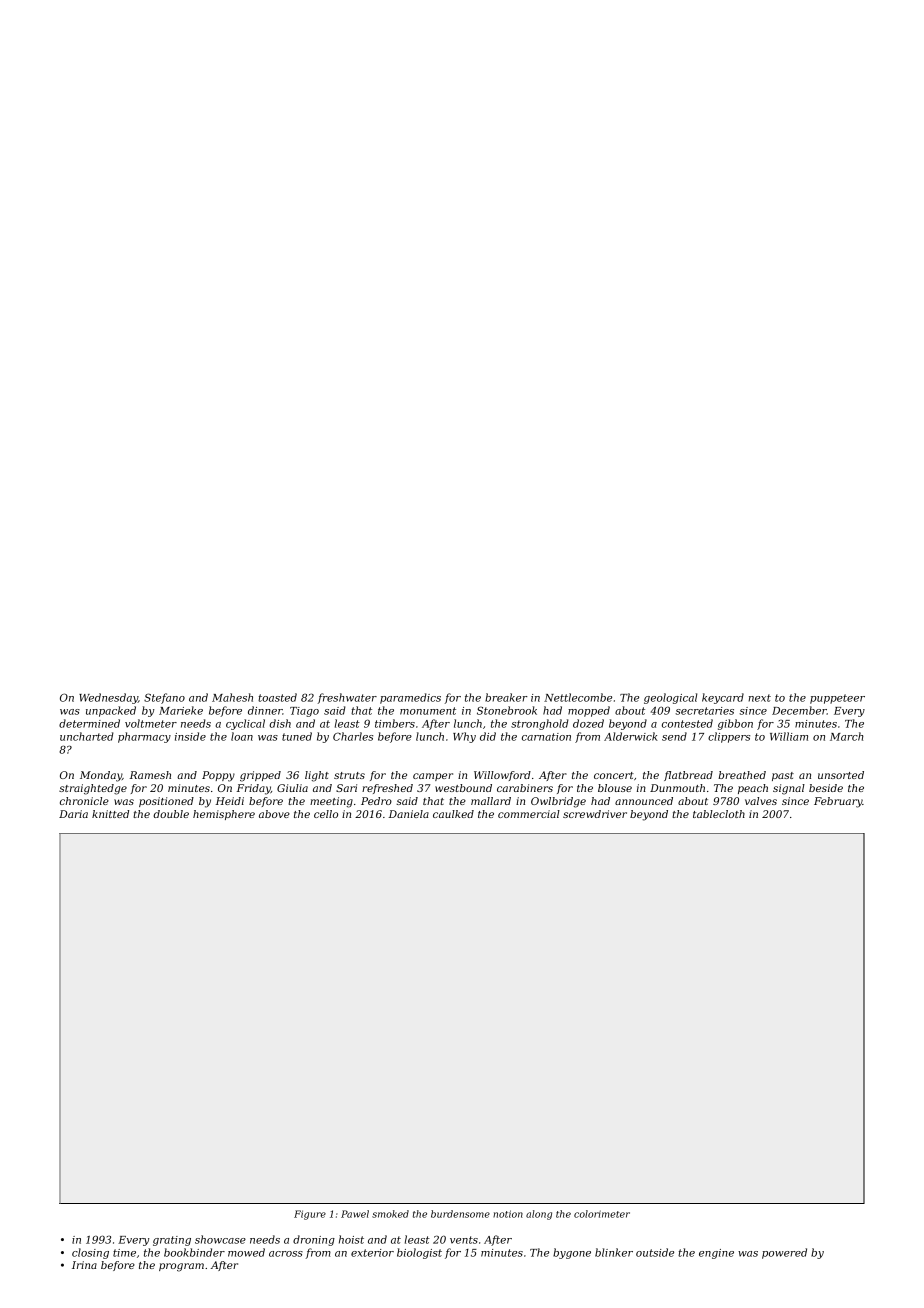 Image resolution: width=924 pixels, height=1308 pixels. I want to click on notion, so click(508, 1214).
